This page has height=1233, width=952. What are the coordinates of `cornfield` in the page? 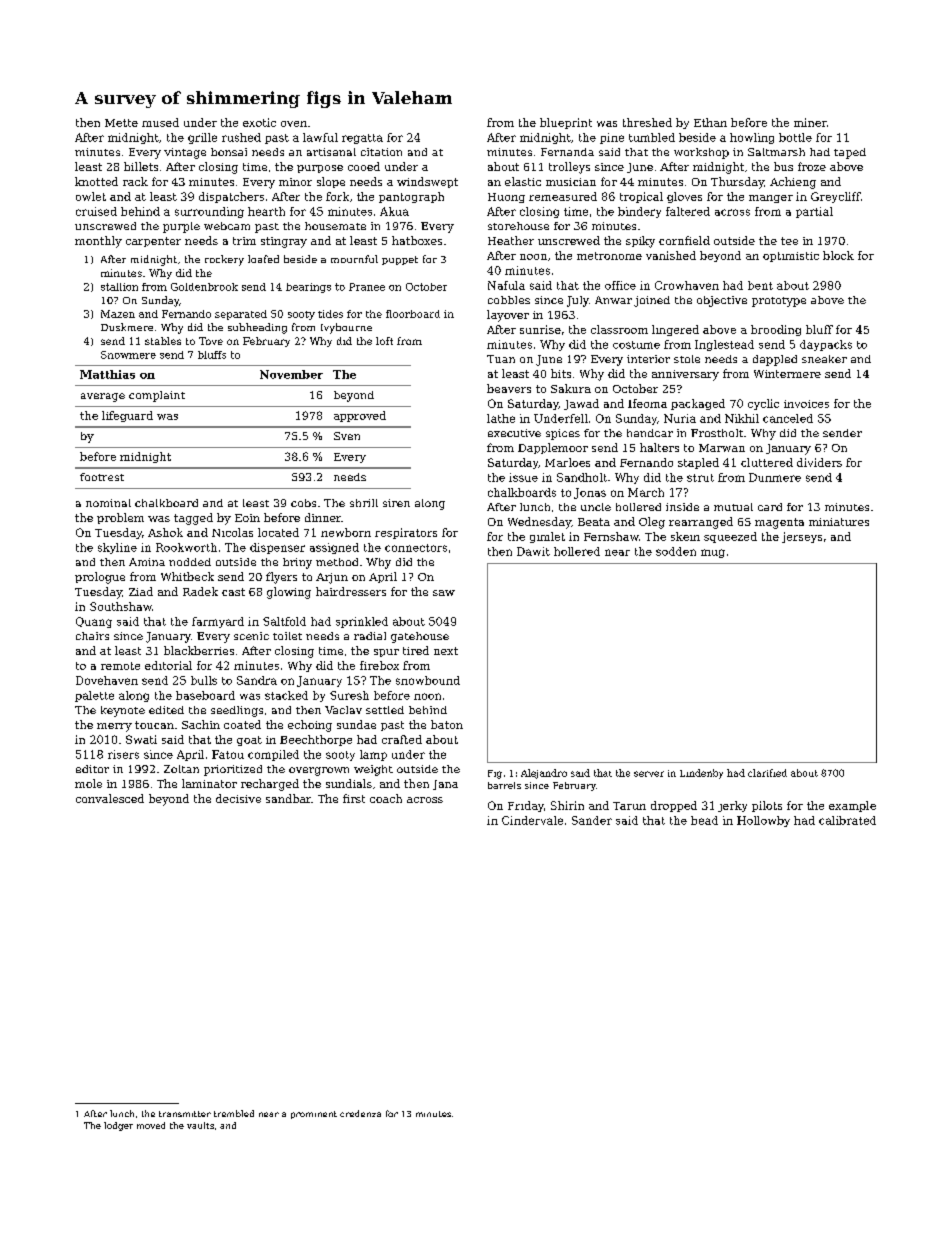 It's located at (684, 240).
